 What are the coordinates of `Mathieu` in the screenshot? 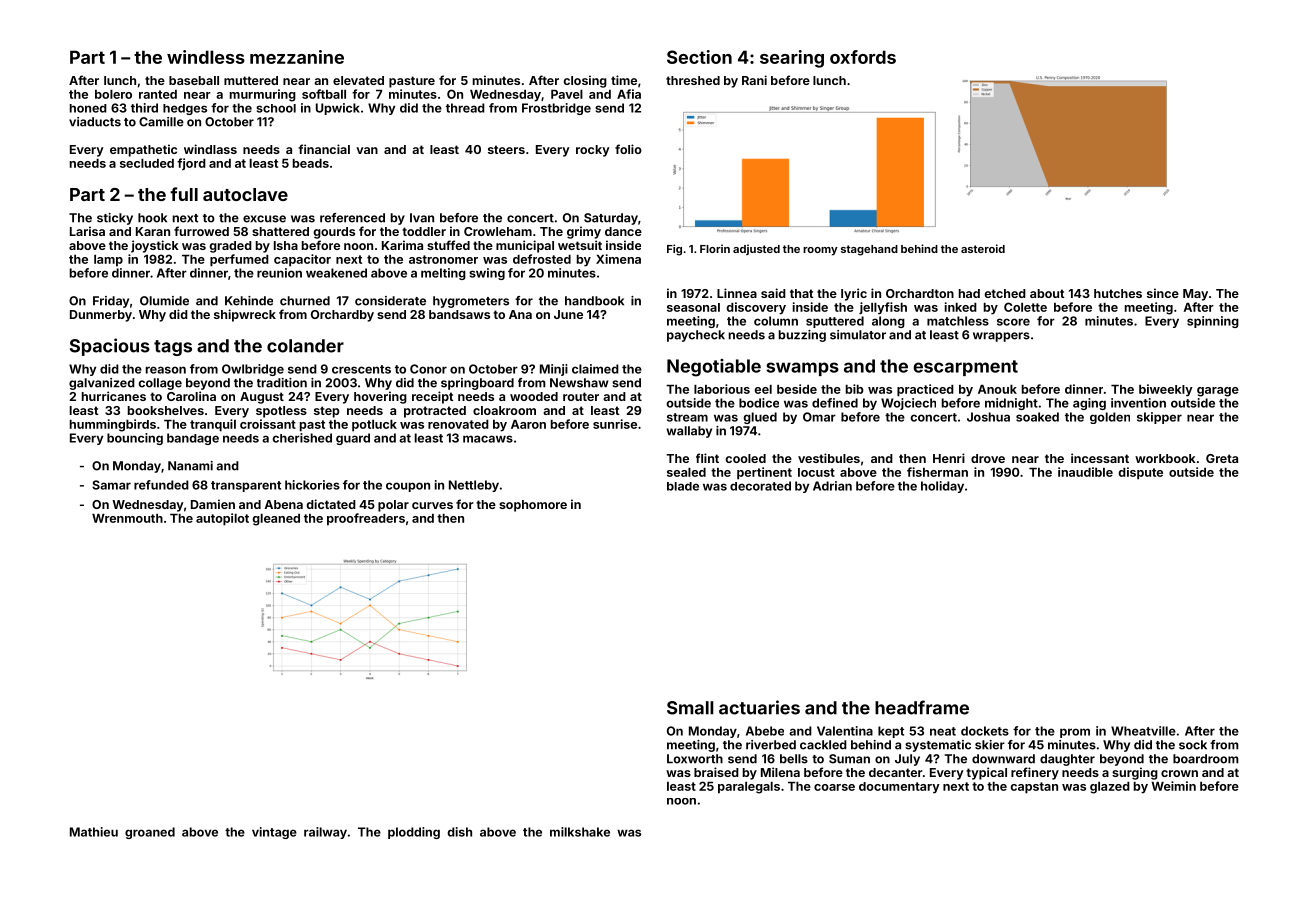 It's located at (94, 832).
